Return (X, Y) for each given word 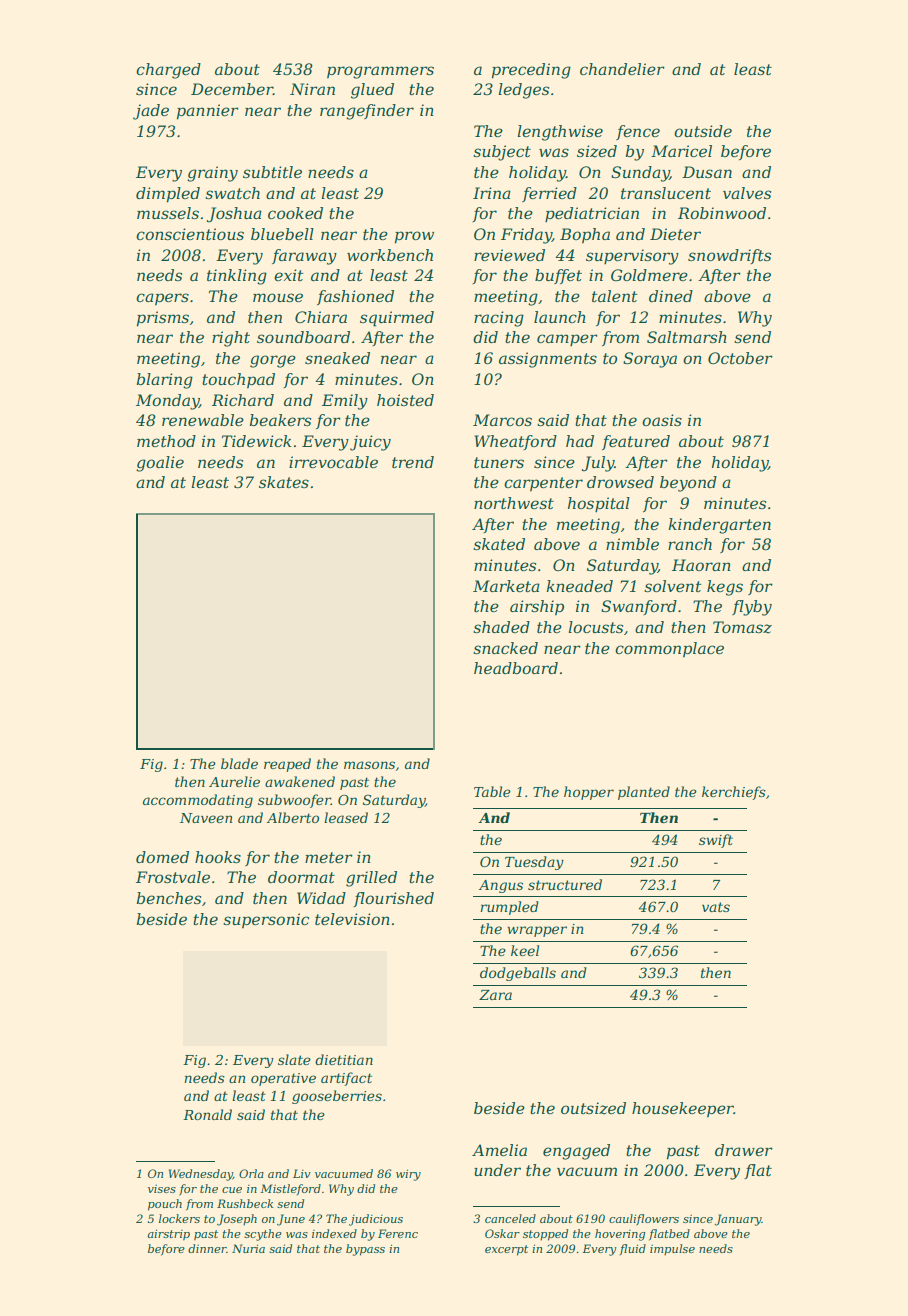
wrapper (537, 931)
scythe (263, 1235)
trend (413, 462)
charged (169, 71)
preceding (531, 71)
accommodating (198, 801)
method (166, 441)
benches (169, 898)
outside (703, 131)
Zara (495, 995)
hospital (599, 504)
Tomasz (742, 627)
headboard (516, 668)
